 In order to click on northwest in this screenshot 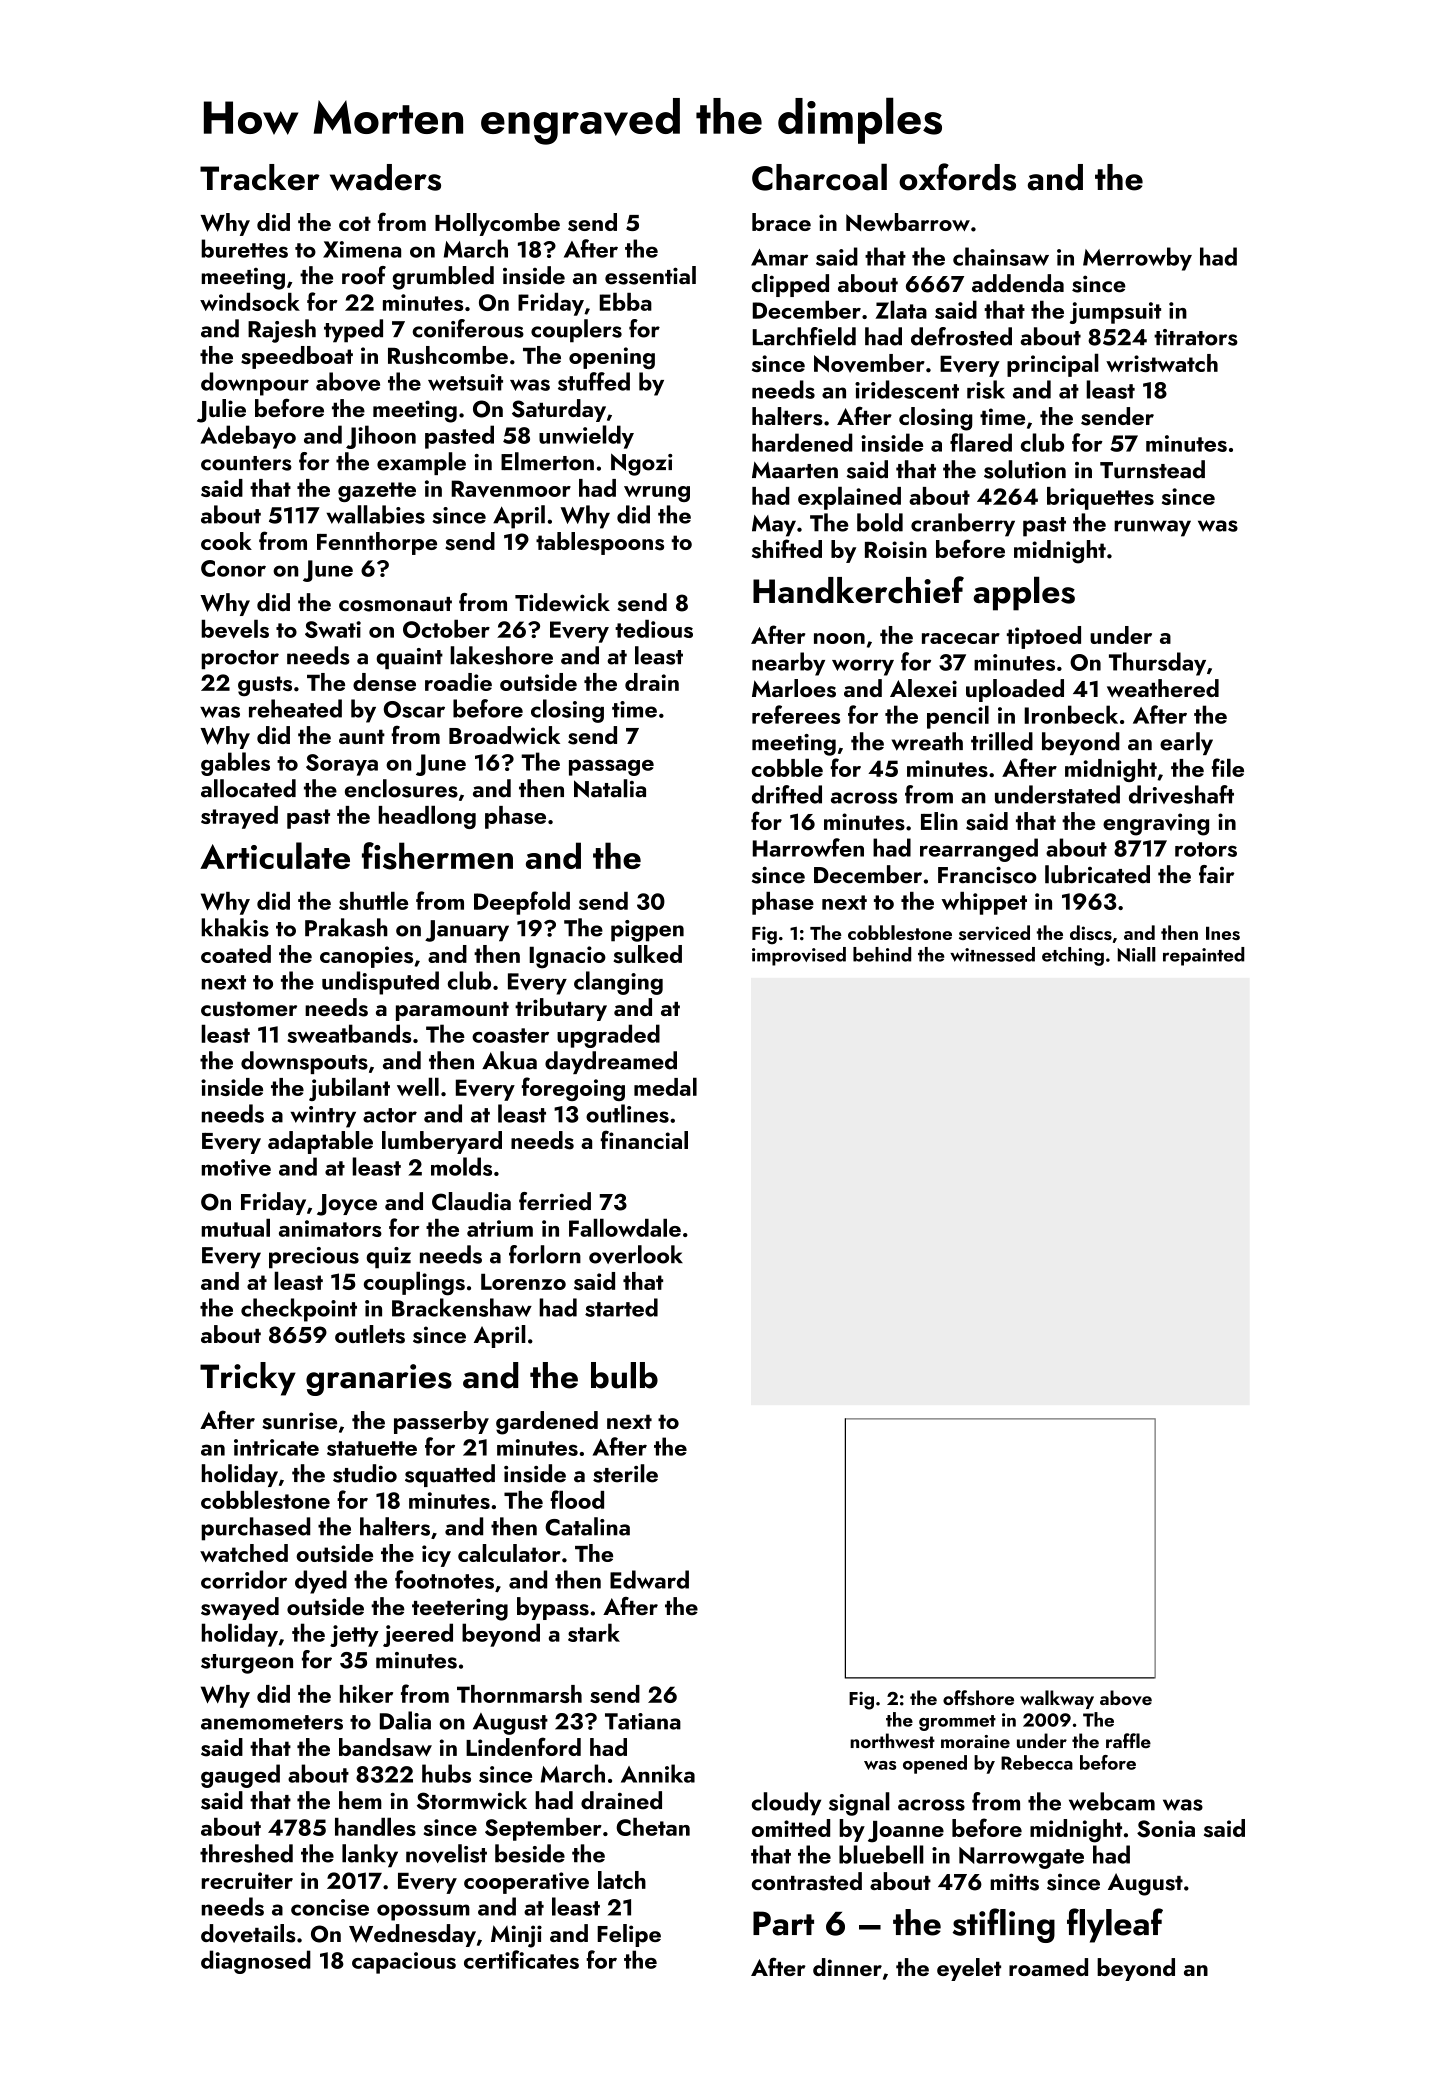, I will do `click(892, 1741)`.
